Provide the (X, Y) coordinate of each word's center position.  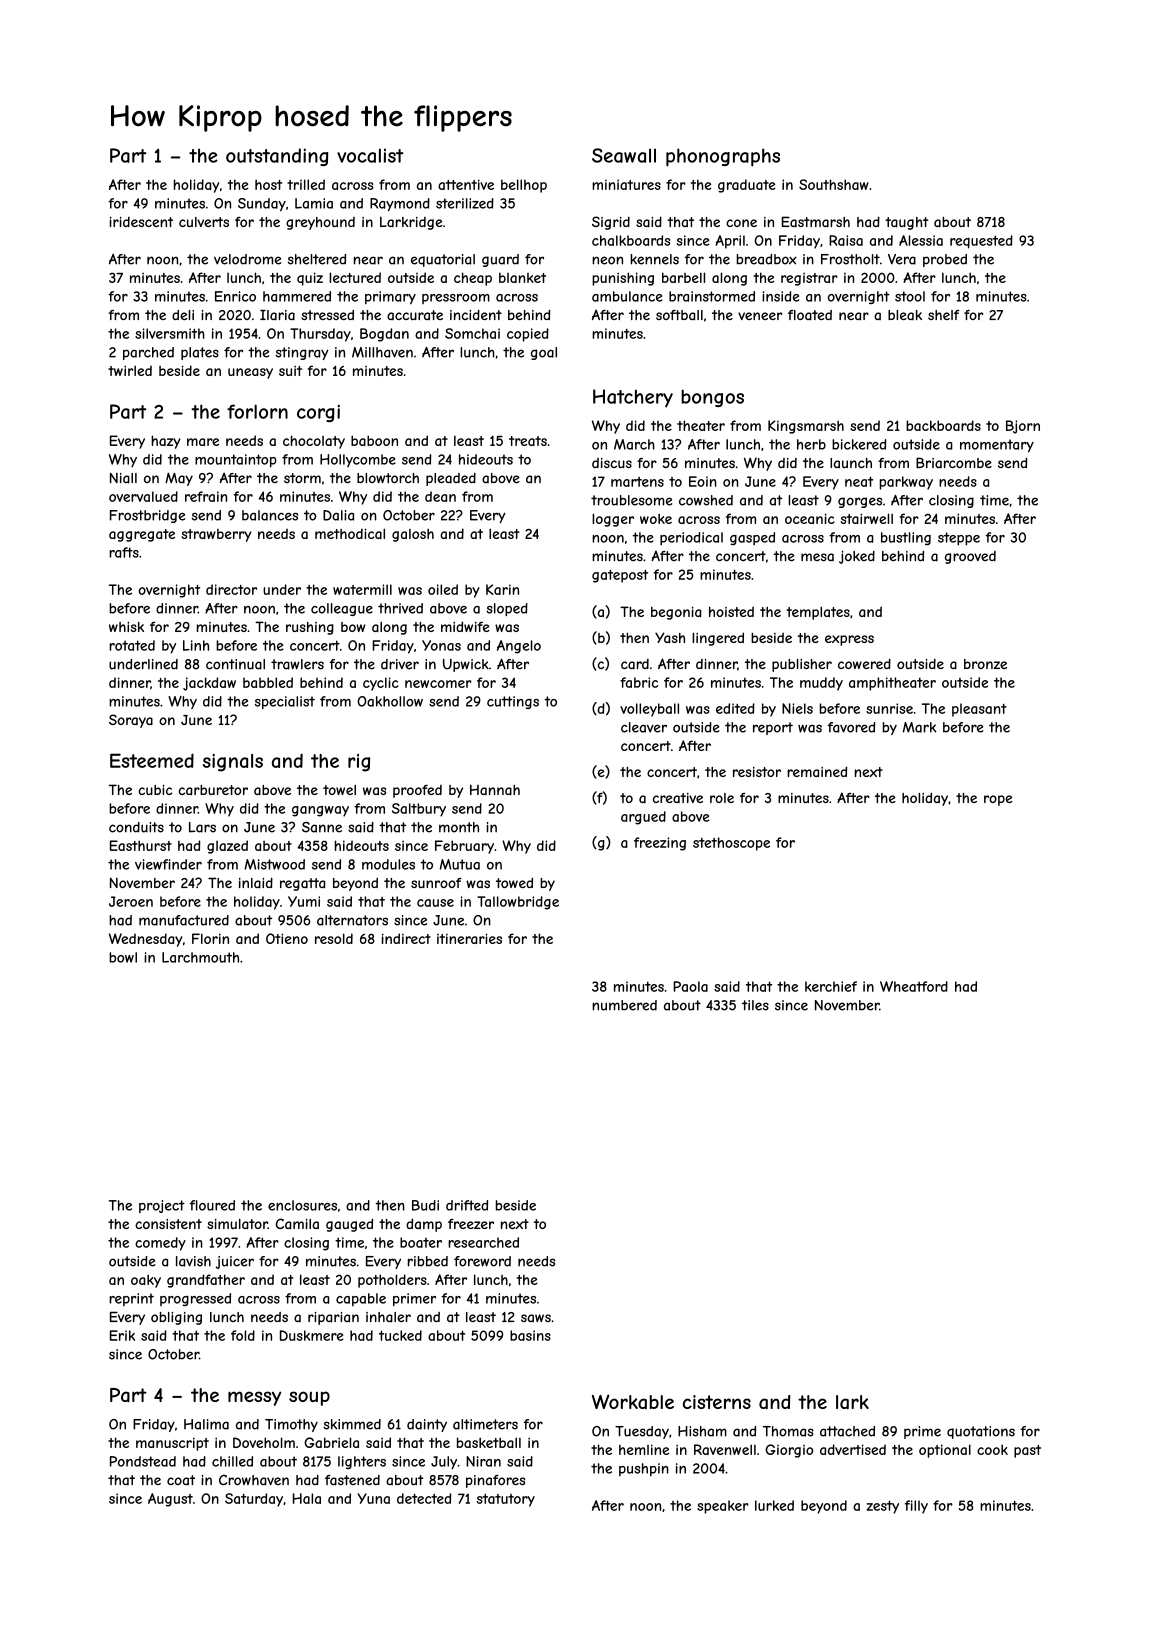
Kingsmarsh (806, 427)
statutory (506, 1500)
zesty (883, 1507)
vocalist (370, 155)
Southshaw (834, 184)
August (170, 1500)
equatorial (443, 260)
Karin (502, 589)
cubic (155, 790)
